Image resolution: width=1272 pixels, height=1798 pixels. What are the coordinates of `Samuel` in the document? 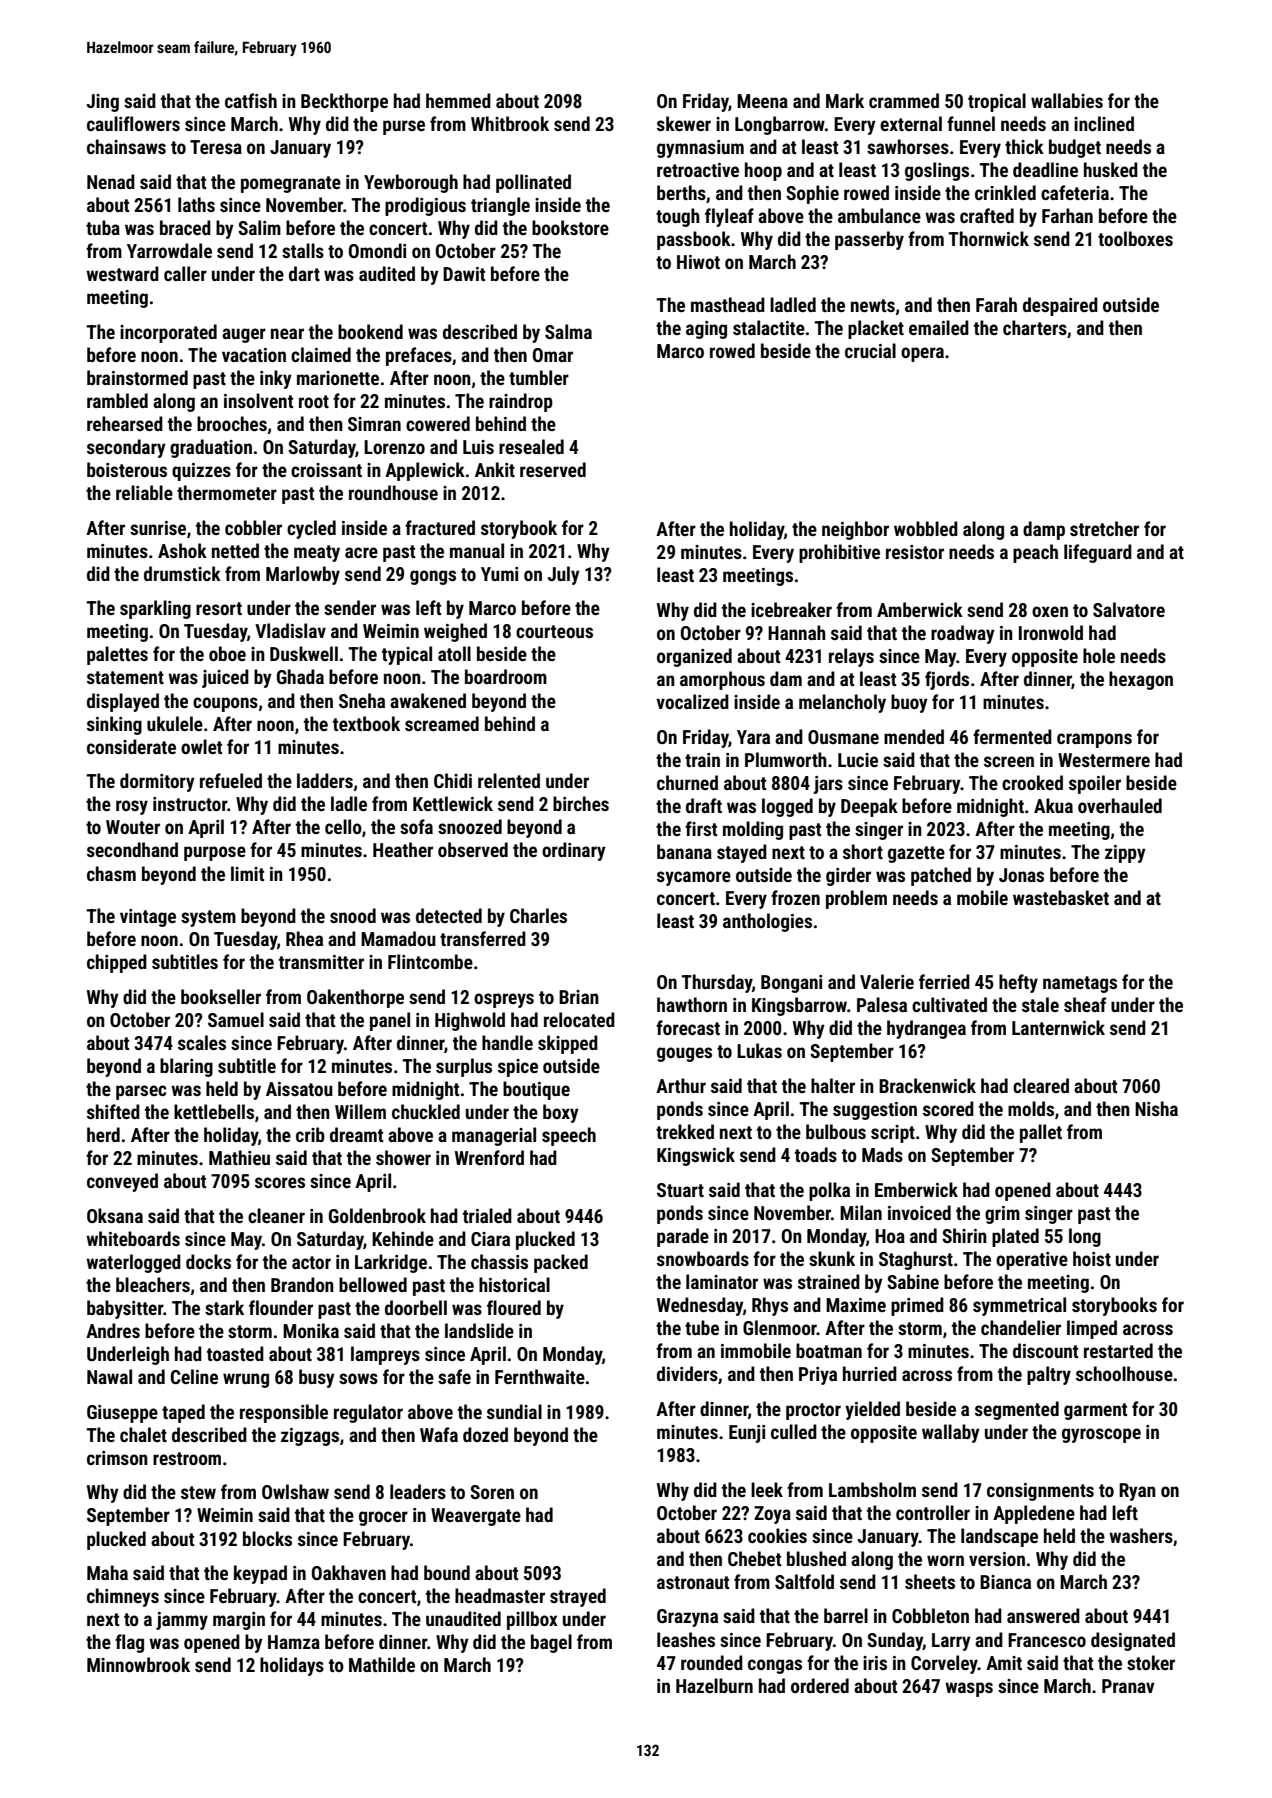 It's located at (236, 1019).
